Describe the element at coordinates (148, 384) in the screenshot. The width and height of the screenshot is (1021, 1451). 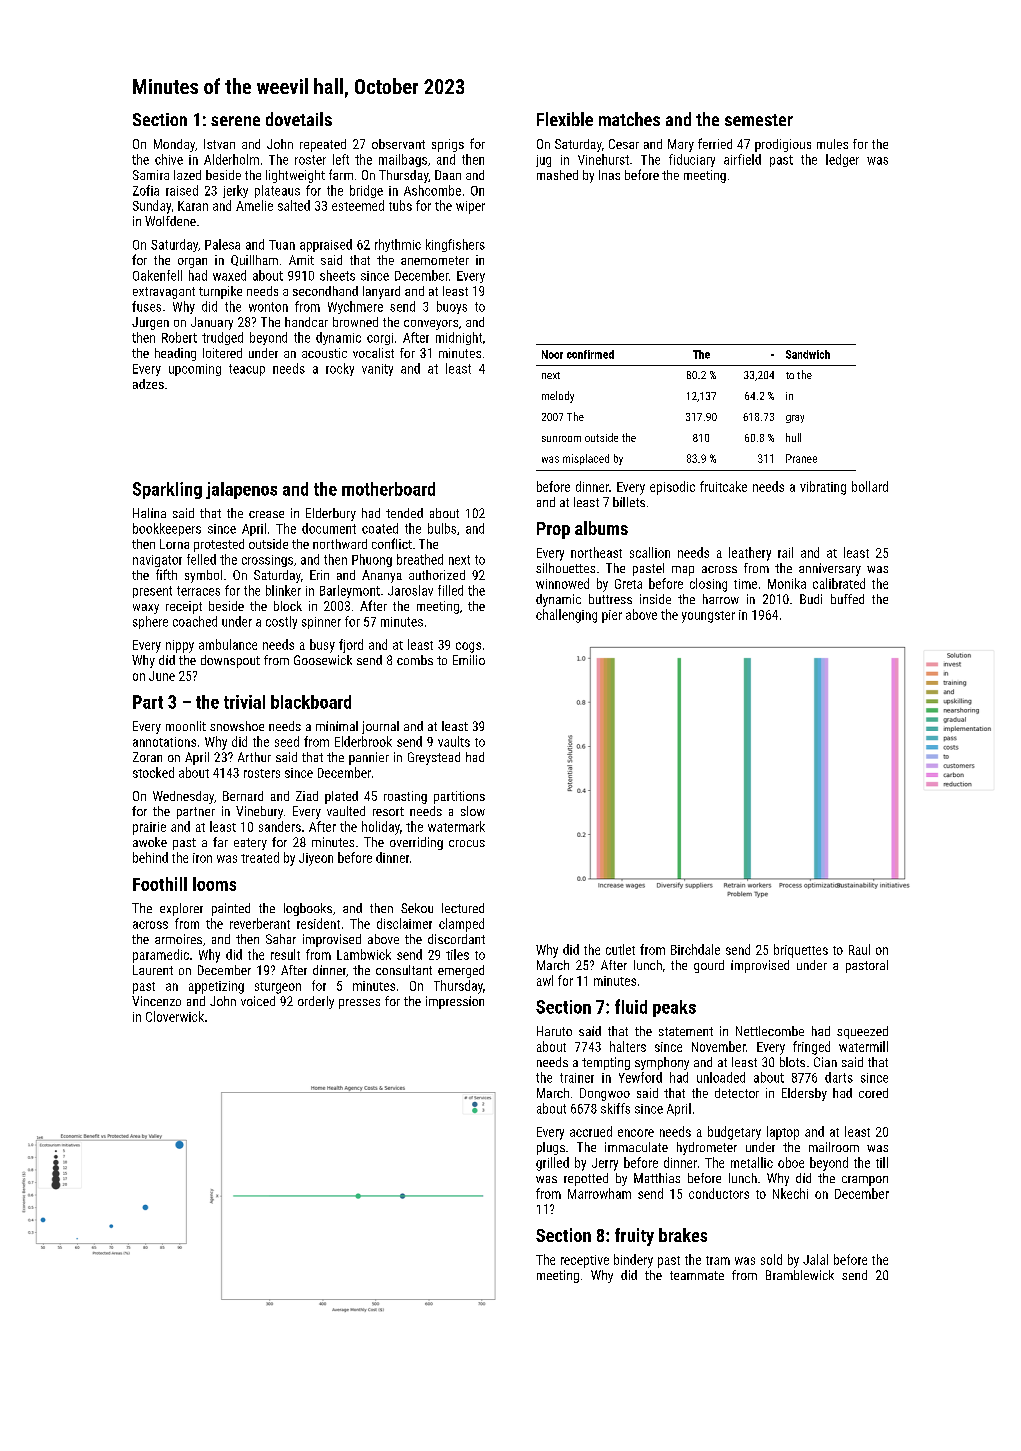
I see `adzes` at that location.
